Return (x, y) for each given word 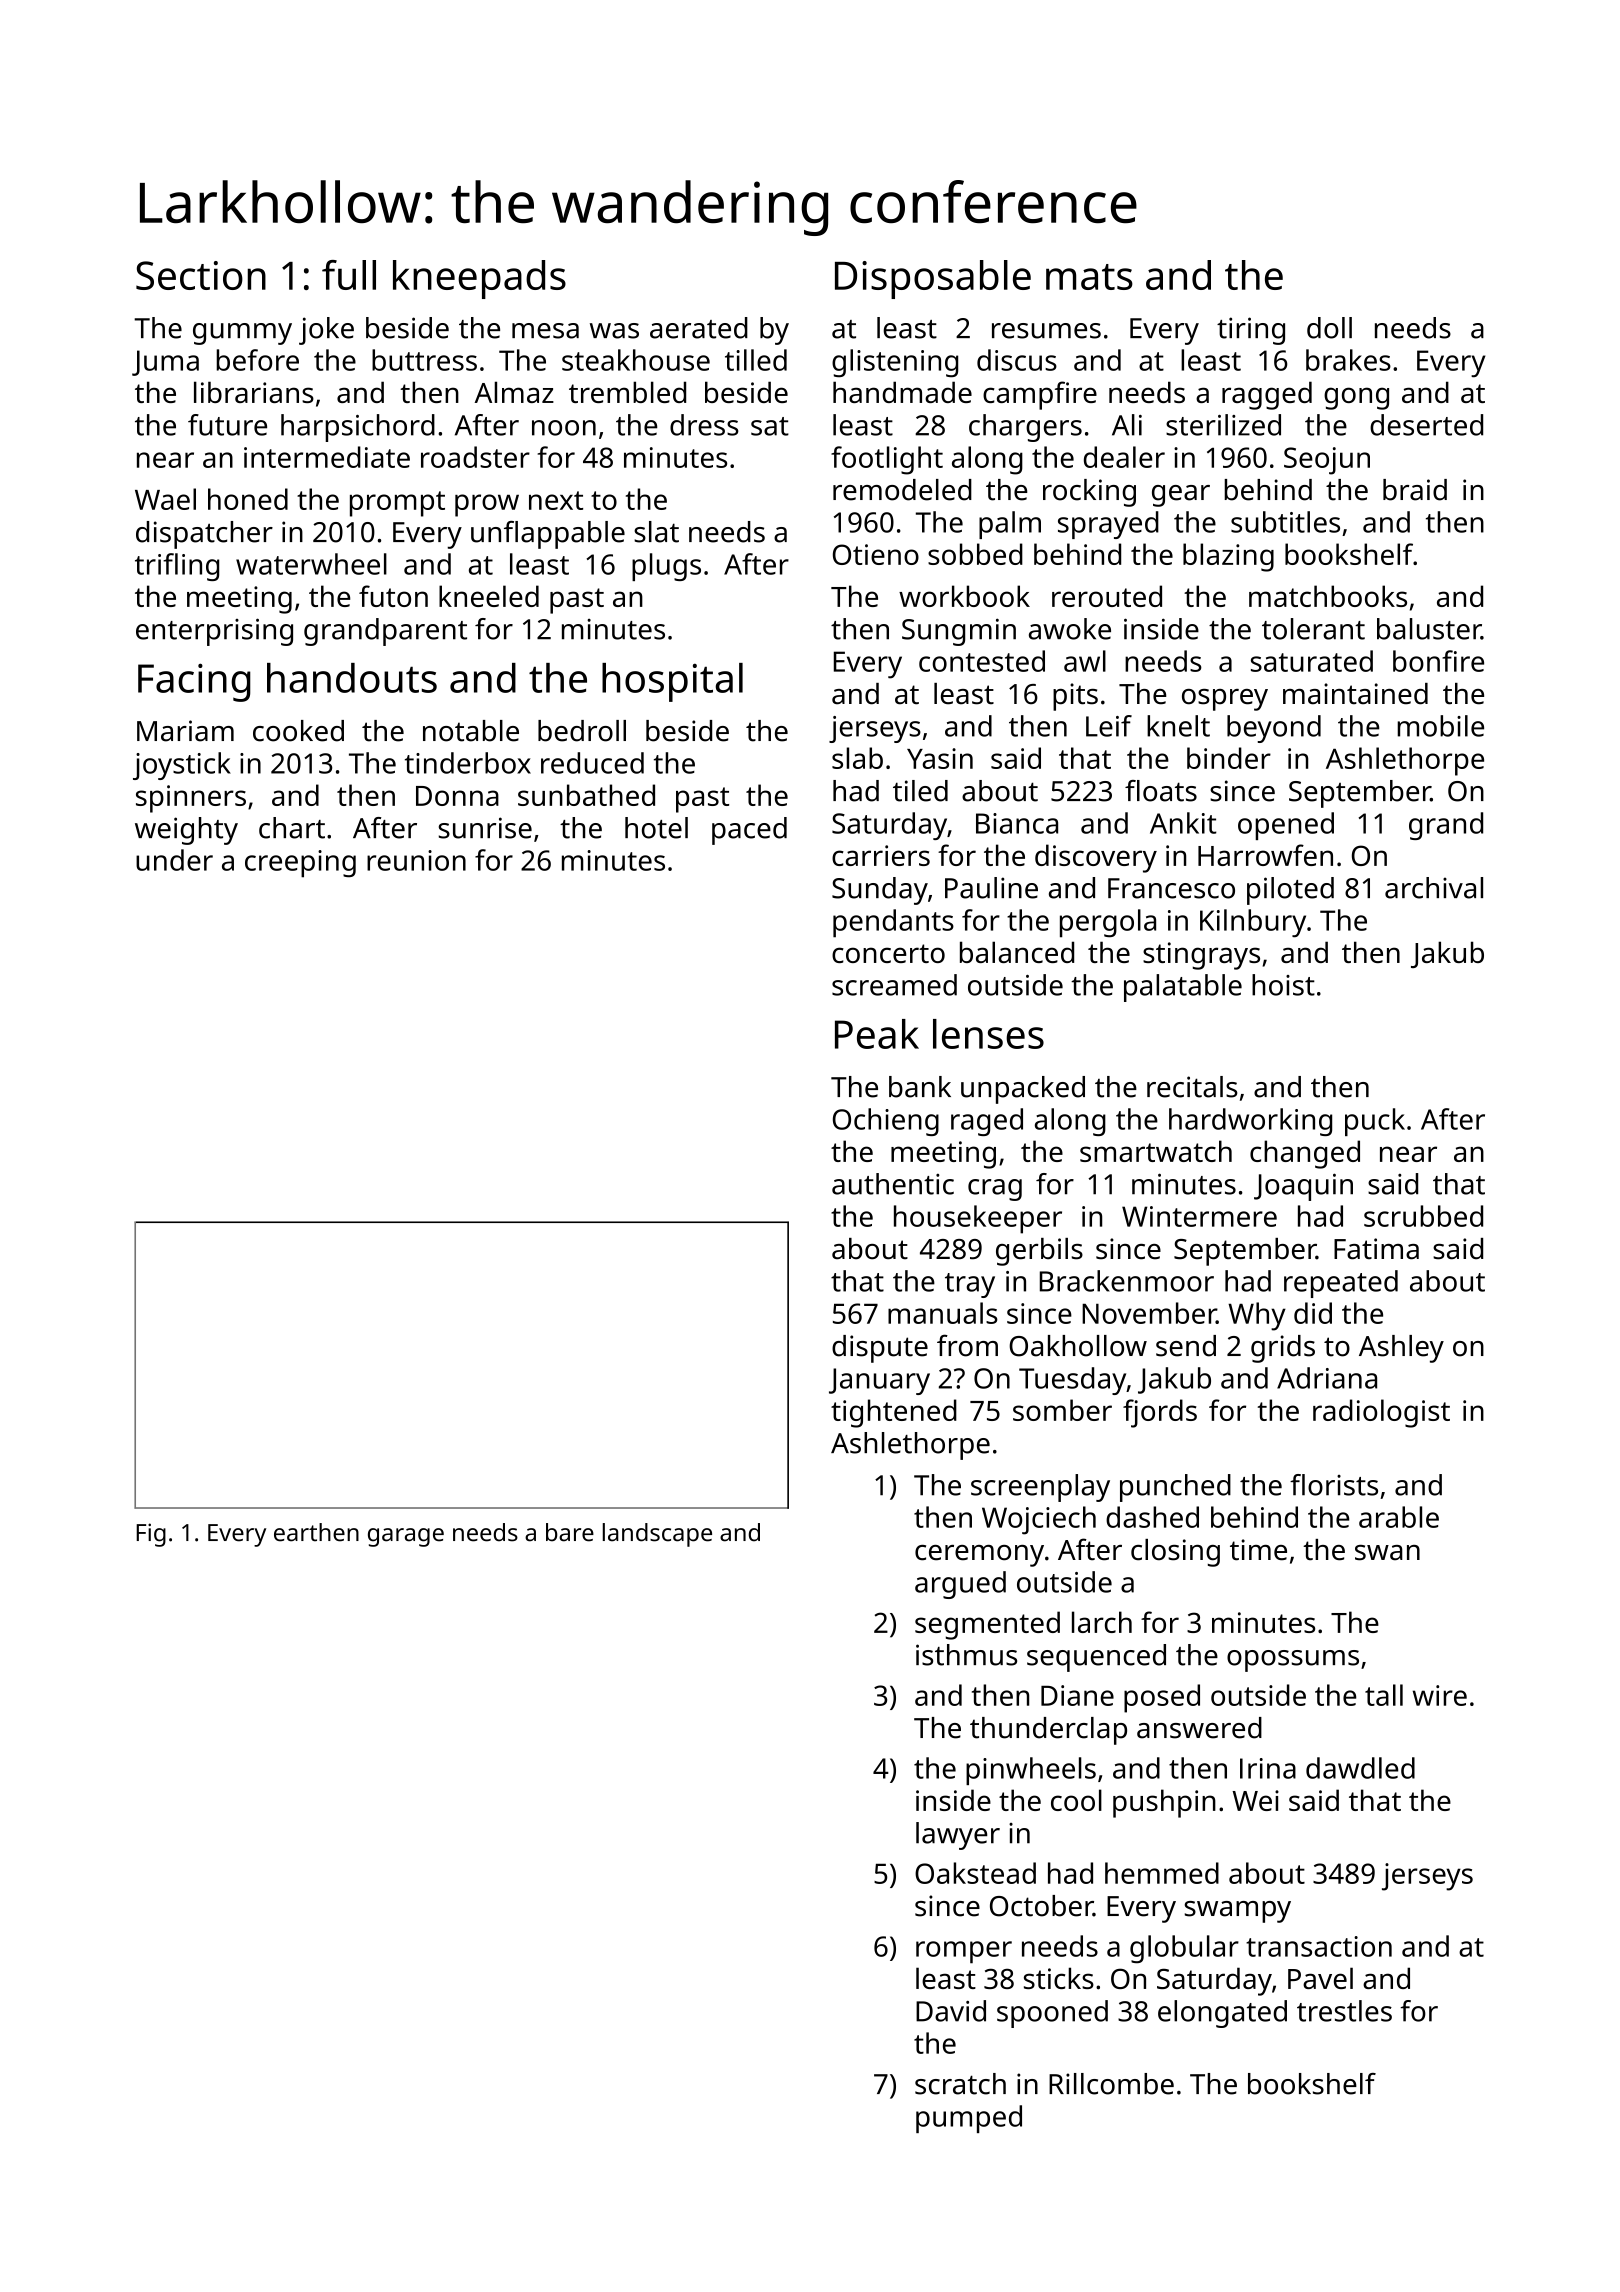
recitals (1192, 1087)
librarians (254, 392)
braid (1415, 490)
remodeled (902, 490)
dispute (880, 1349)
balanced (1017, 952)
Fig (151, 1535)
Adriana (1327, 1378)
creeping (300, 864)
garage (406, 1537)
